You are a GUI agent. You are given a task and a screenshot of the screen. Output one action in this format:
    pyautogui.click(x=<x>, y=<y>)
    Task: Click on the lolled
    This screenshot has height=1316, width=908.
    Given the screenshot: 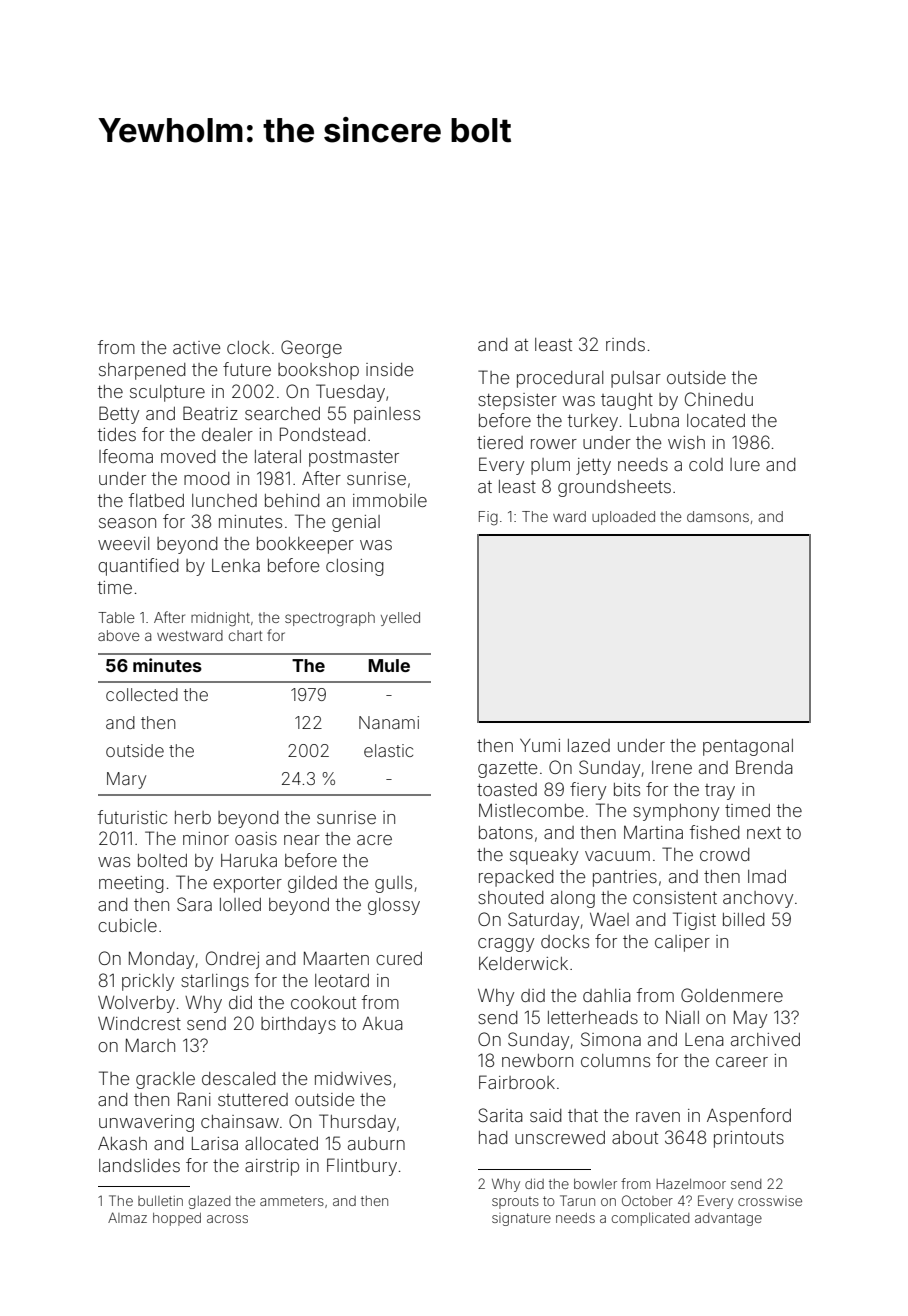 What is the action you would take?
    pyautogui.click(x=240, y=904)
